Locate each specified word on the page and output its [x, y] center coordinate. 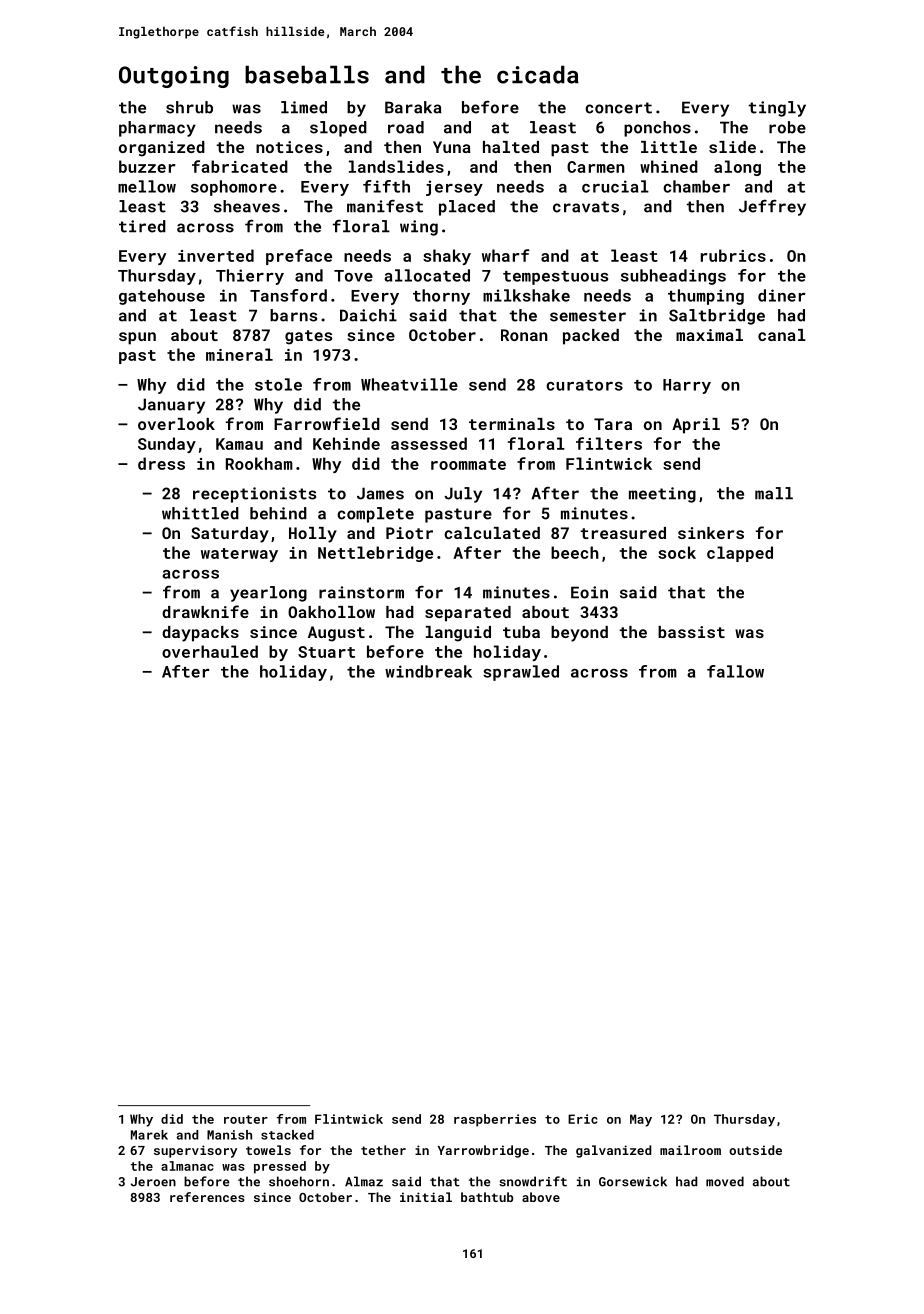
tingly [777, 109]
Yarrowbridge [483, 1151]
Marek [149, 1135]
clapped [740, 554]
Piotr [409, 533]
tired [142, 226]
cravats [586, 207]
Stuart [326, 652]
